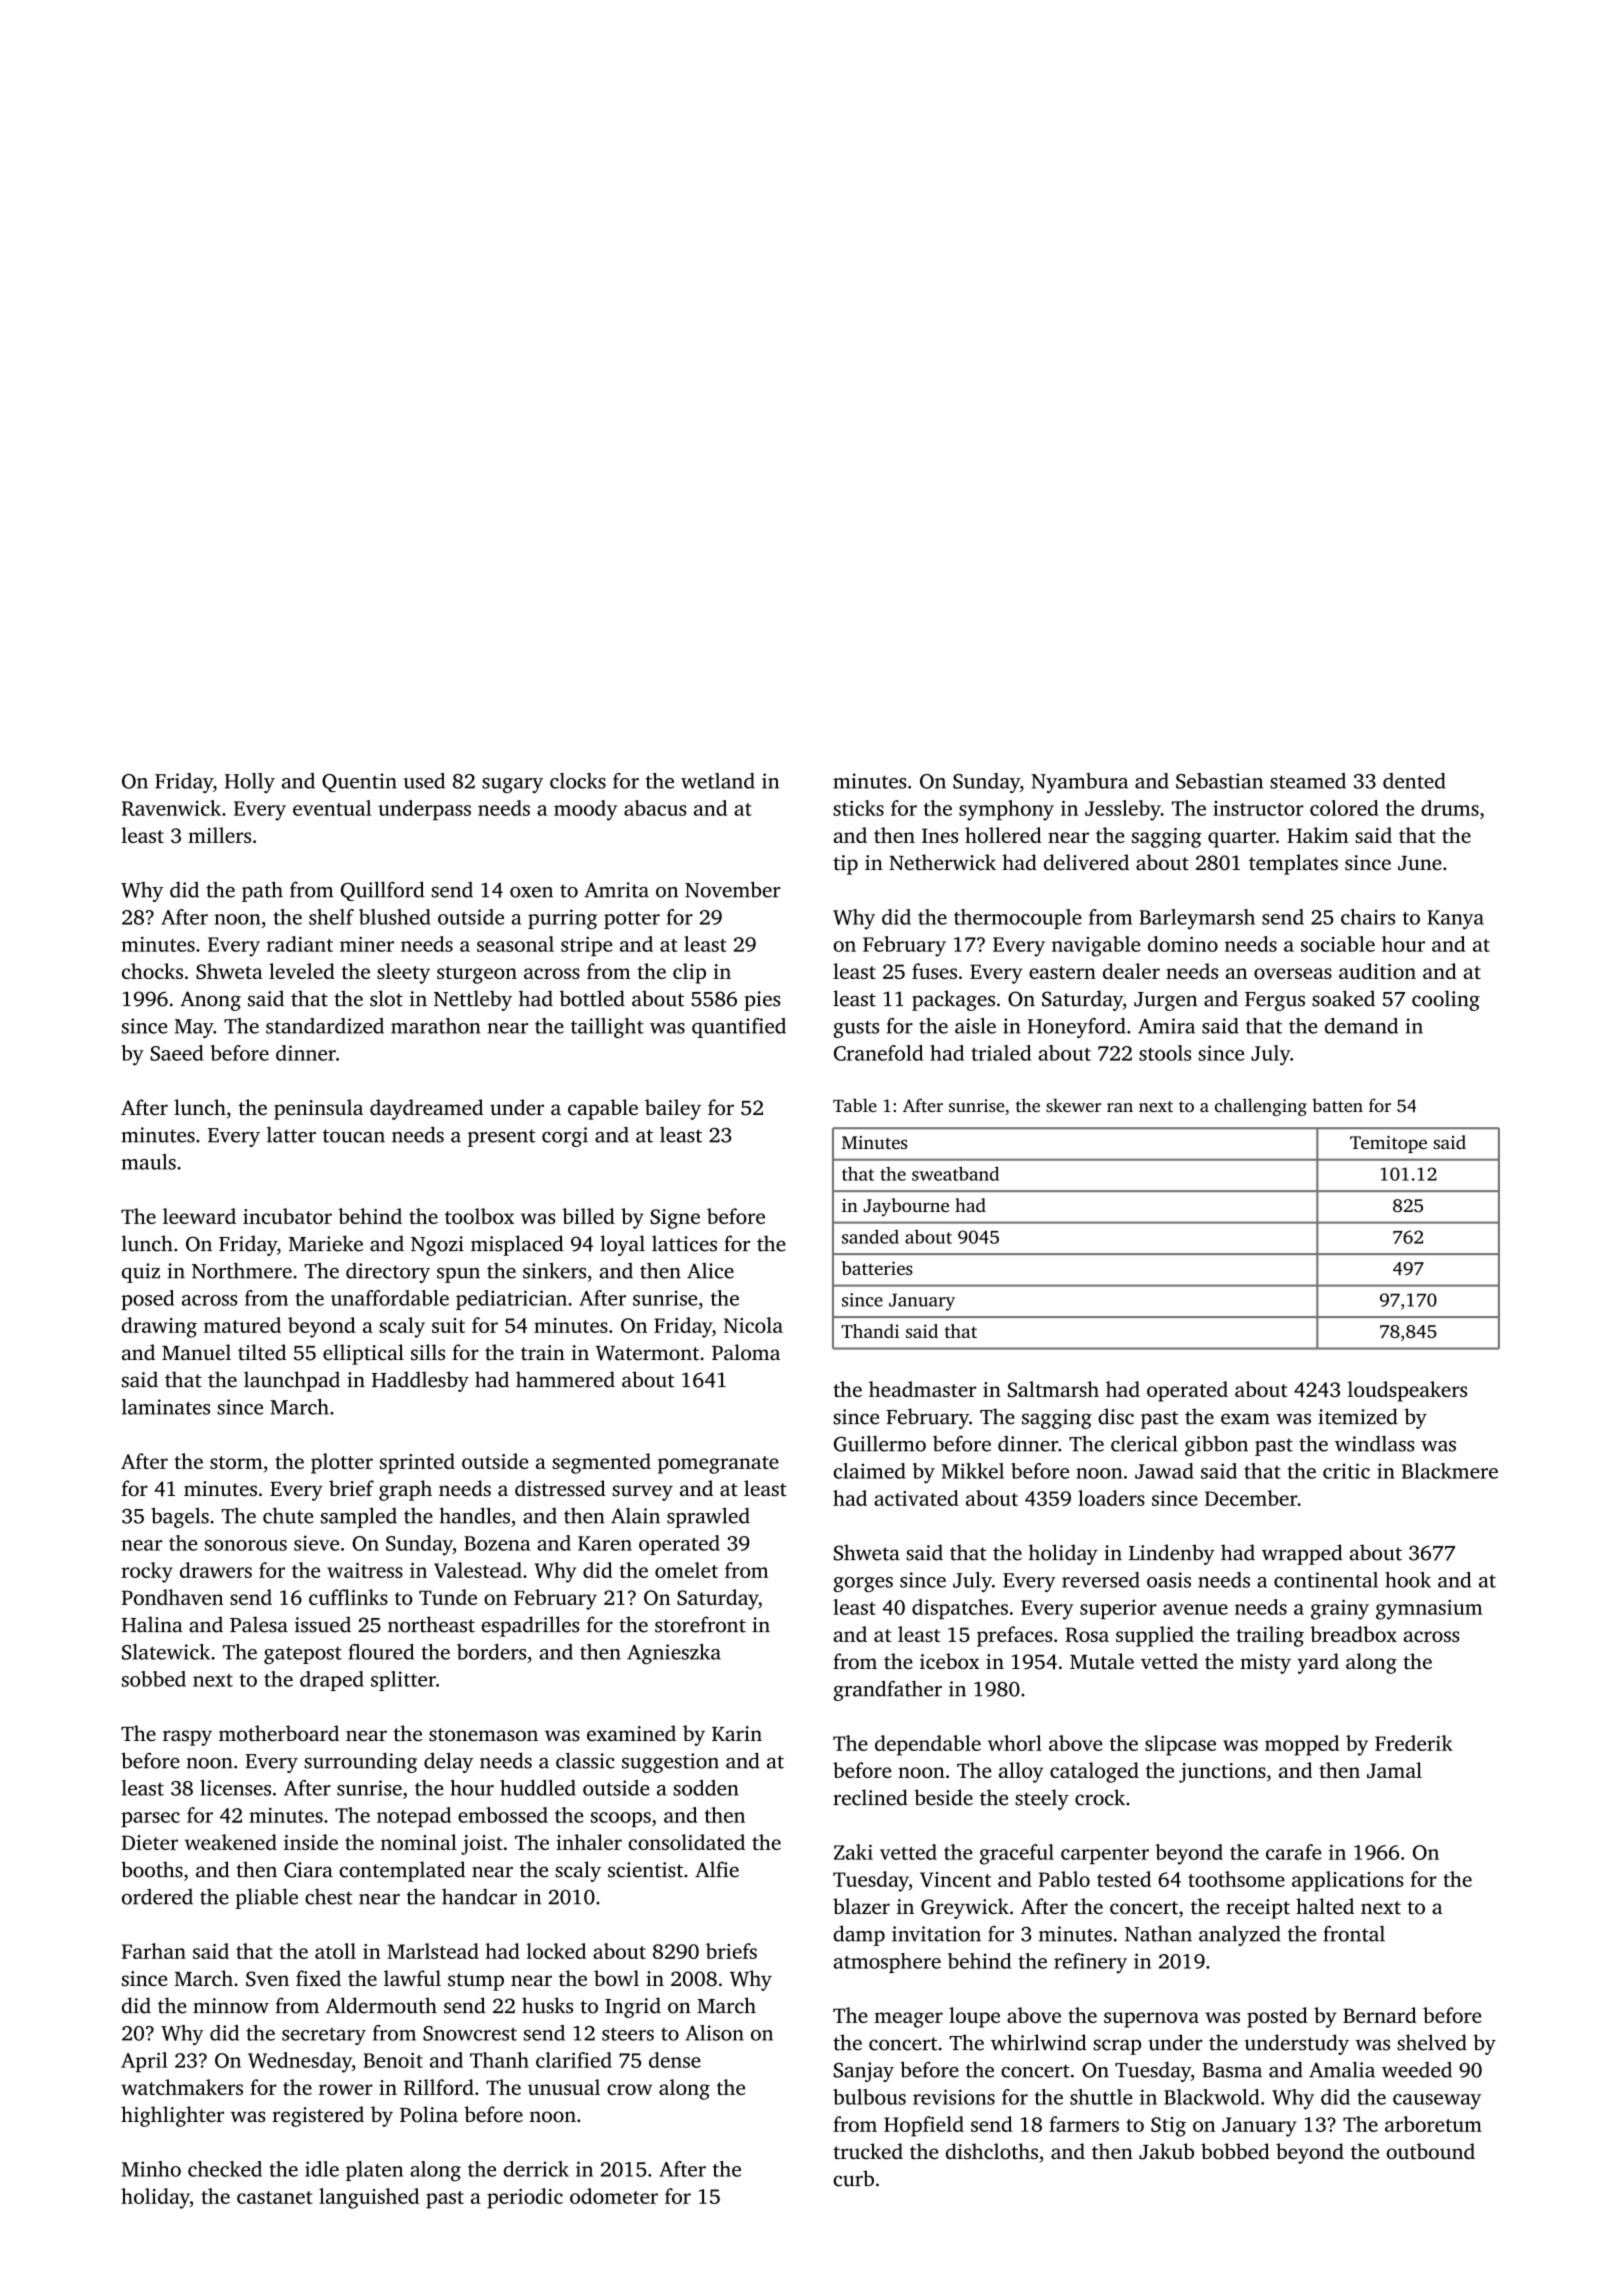 The image size is (1620, 2292). I want to click on applications, so click(1348, 1881).
